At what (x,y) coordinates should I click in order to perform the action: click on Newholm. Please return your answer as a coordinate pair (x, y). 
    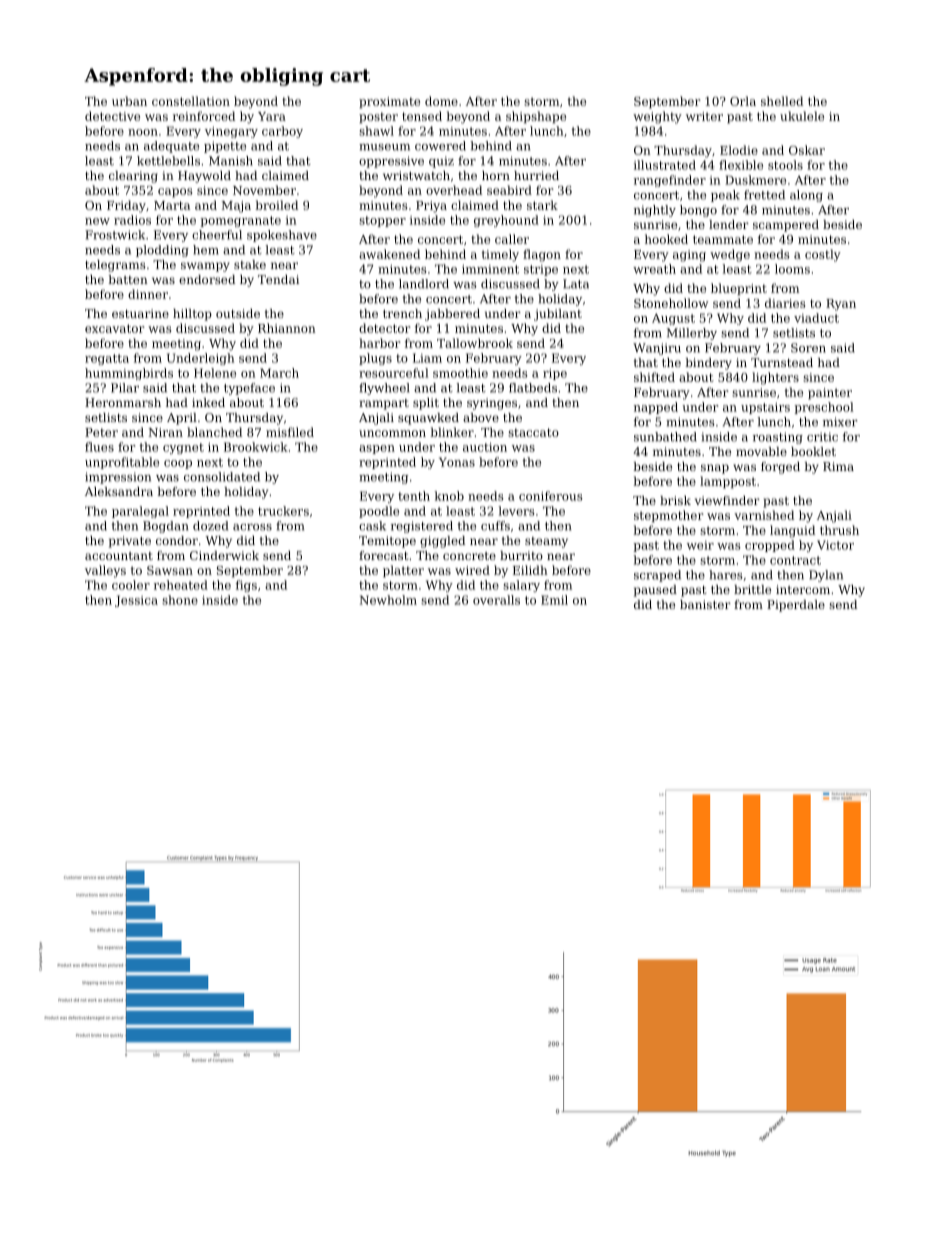
    Looking at the image, I should click on (388, 600).
